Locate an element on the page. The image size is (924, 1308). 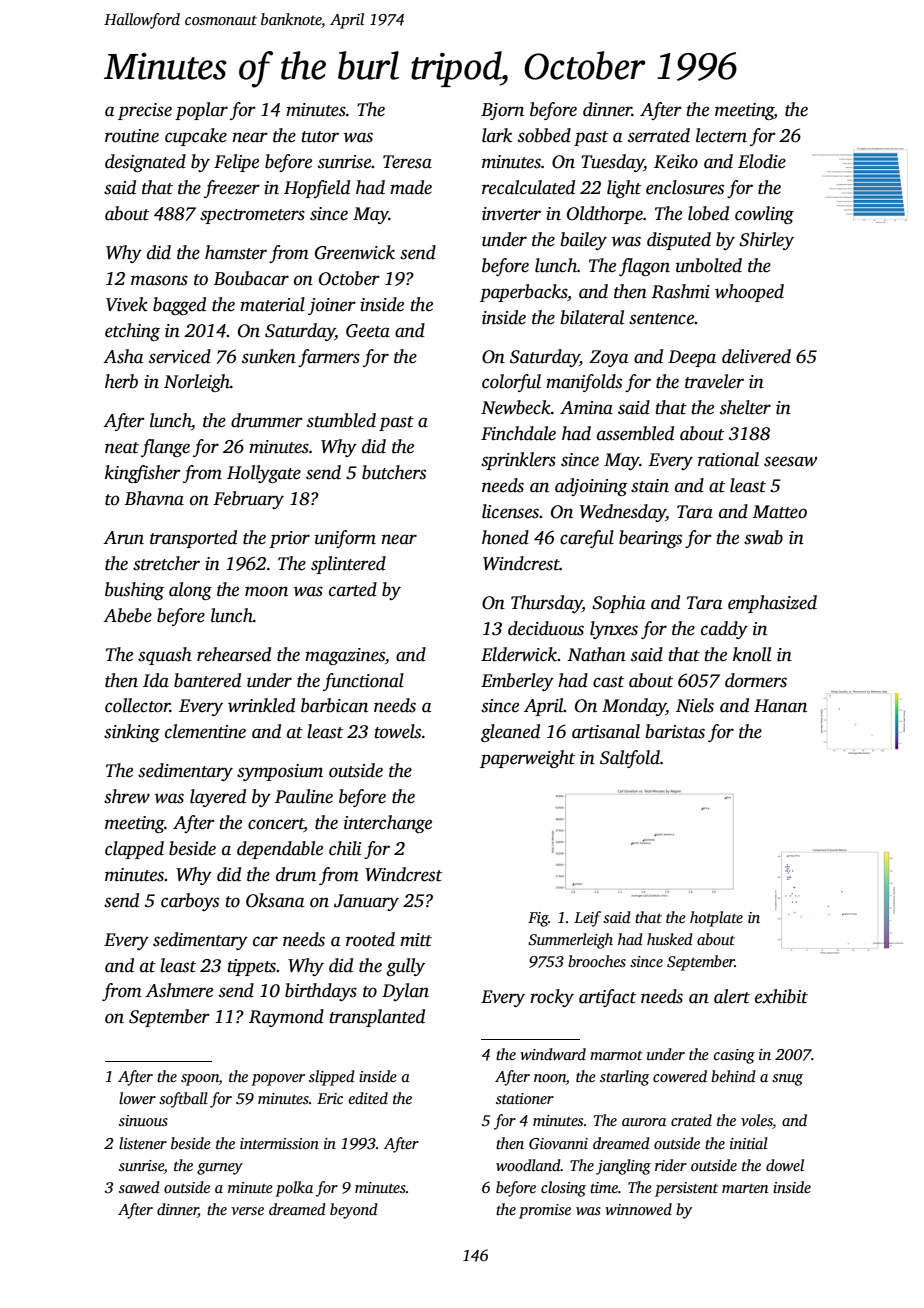
cupcake is located at coordinates (196, 137).
